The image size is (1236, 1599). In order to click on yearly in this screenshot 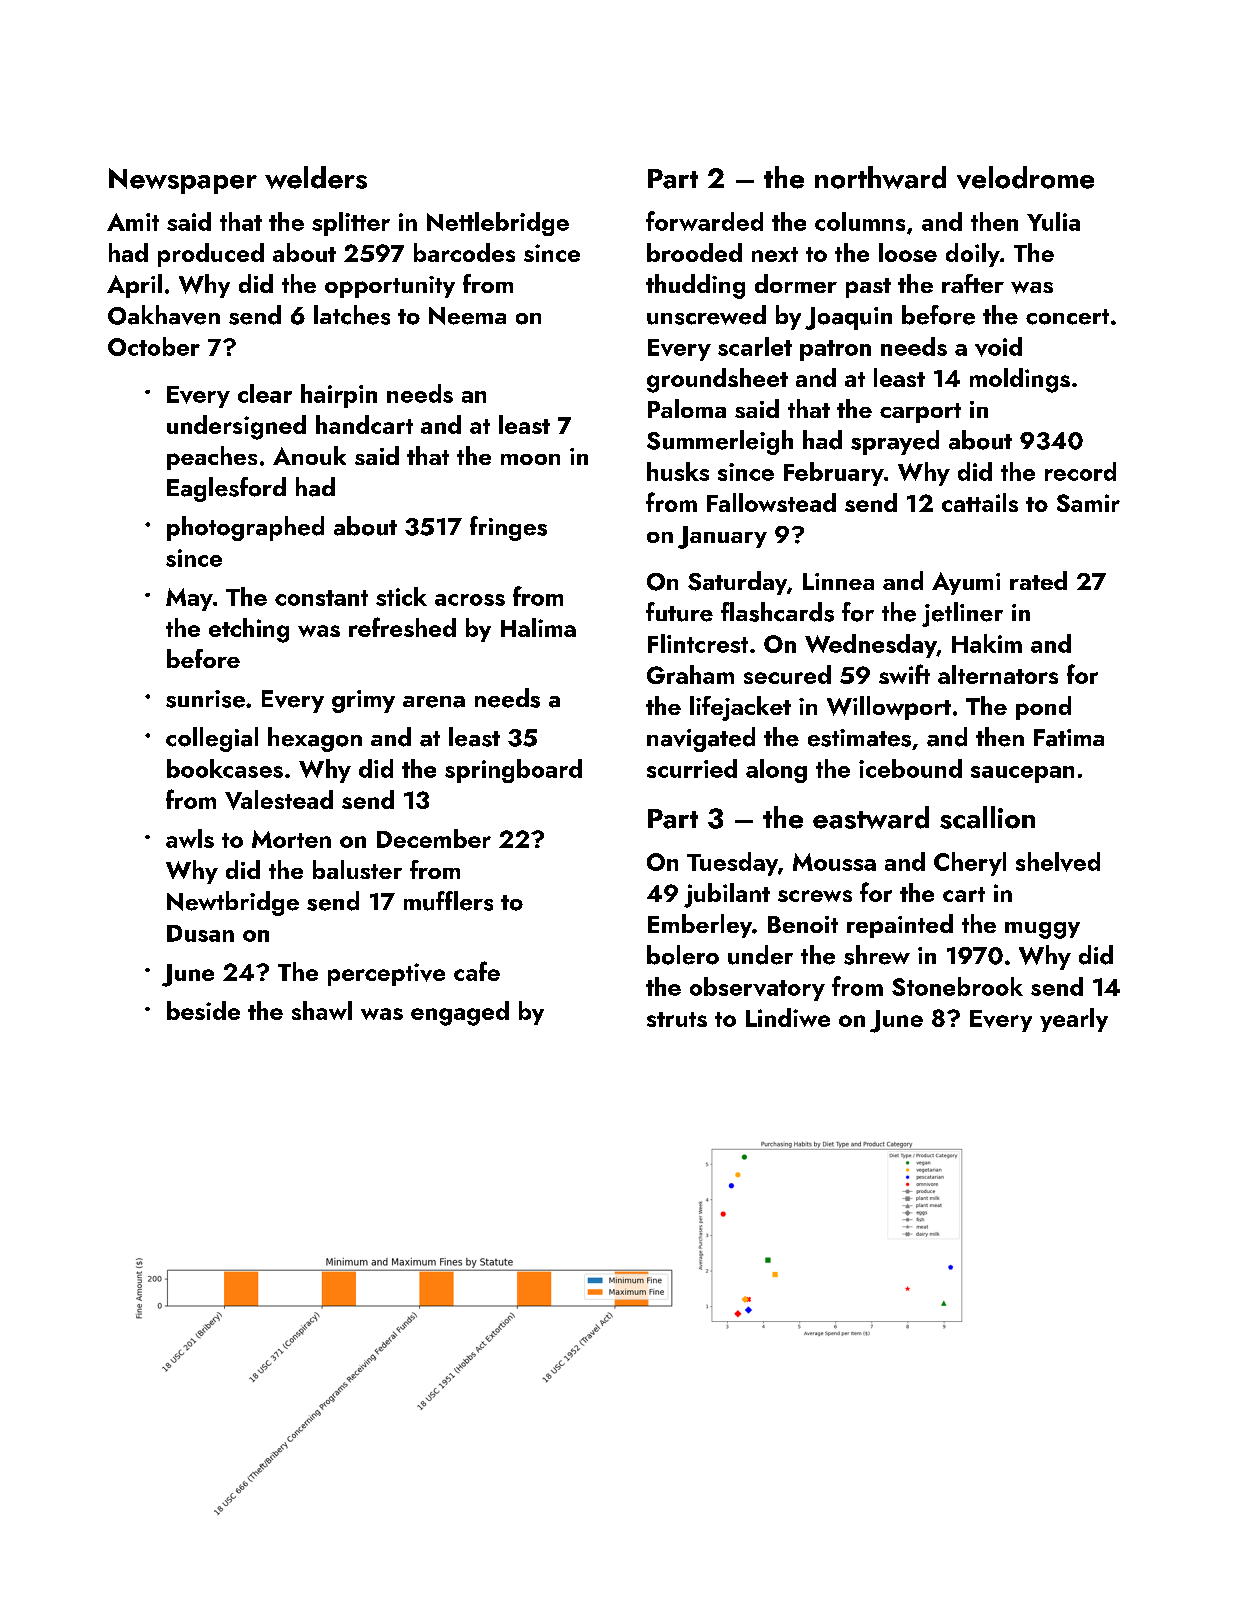, I will do `click(1074, 1020)`.
